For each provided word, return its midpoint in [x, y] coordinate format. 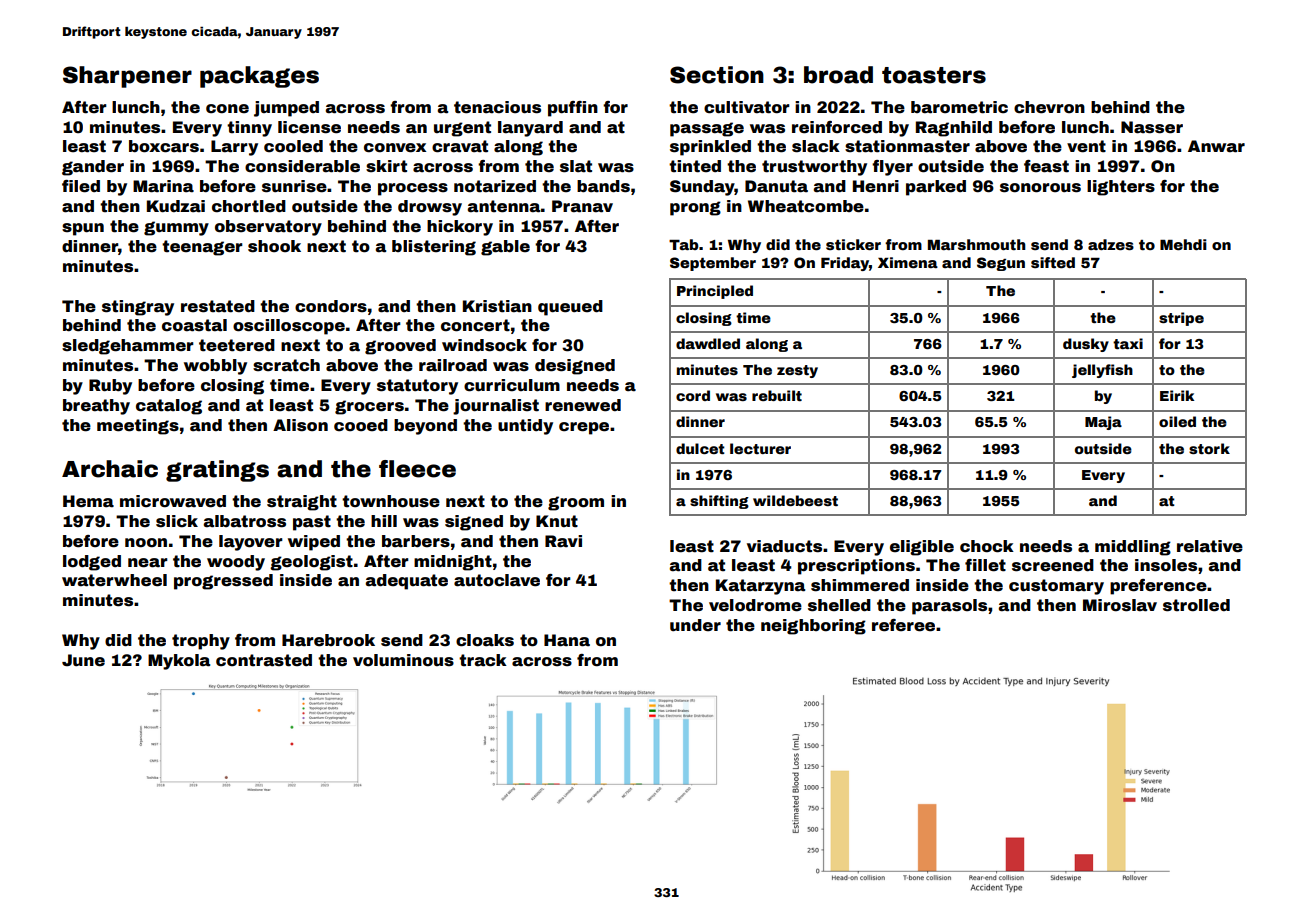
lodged [92, 563]
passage [707, 129]
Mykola [179, 662]
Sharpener [127, 77]
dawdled [708, 343]
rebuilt [777, 395]
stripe [1181, 319]
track [483, 660]
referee [903, 625]
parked [936, 188]
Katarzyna [760, 587]
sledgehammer [128, 347]
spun [83, 229]
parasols [949, 607]
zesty [797, 371]
